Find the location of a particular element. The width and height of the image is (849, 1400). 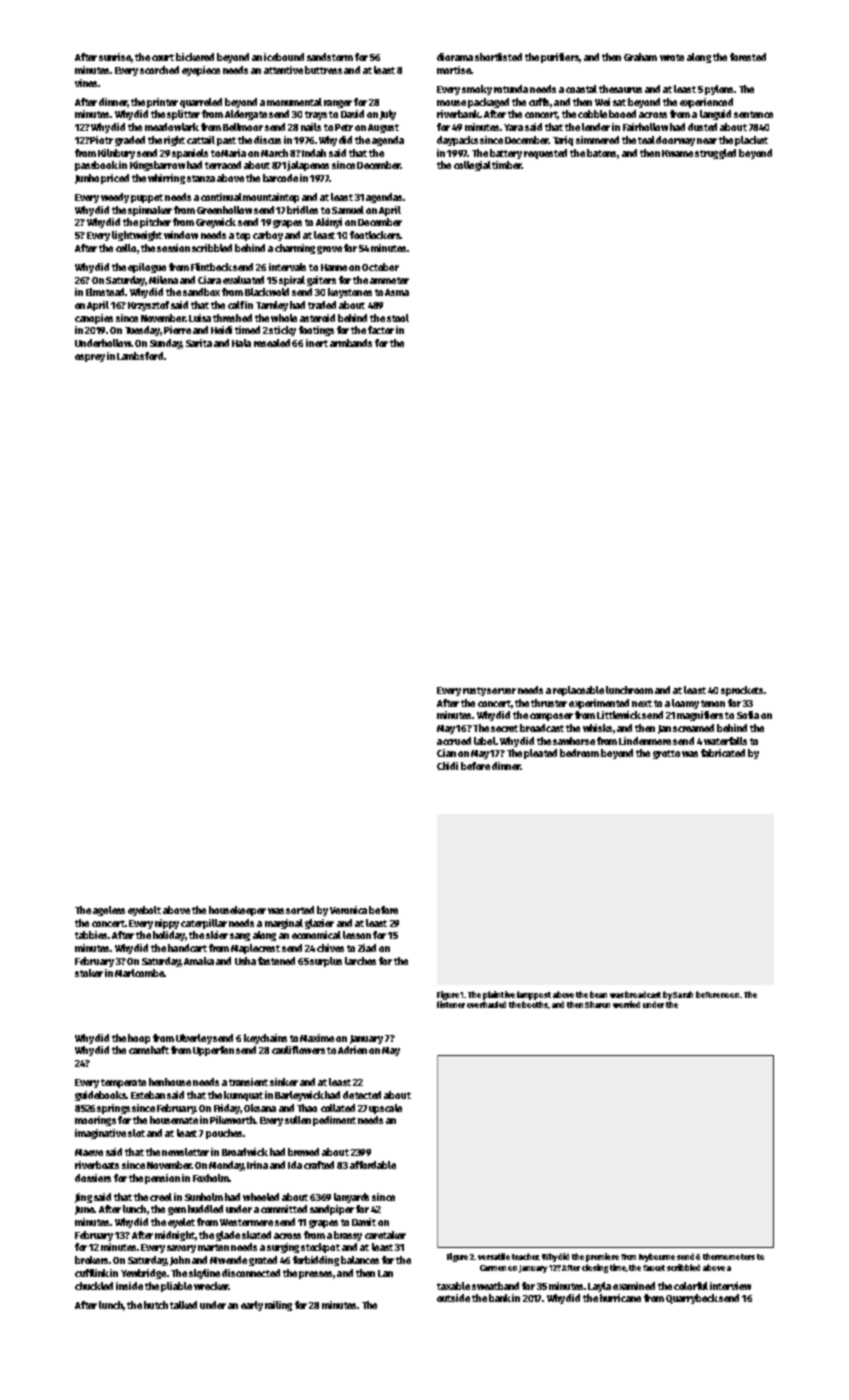

sentence is located at coordinates (753, 114).
